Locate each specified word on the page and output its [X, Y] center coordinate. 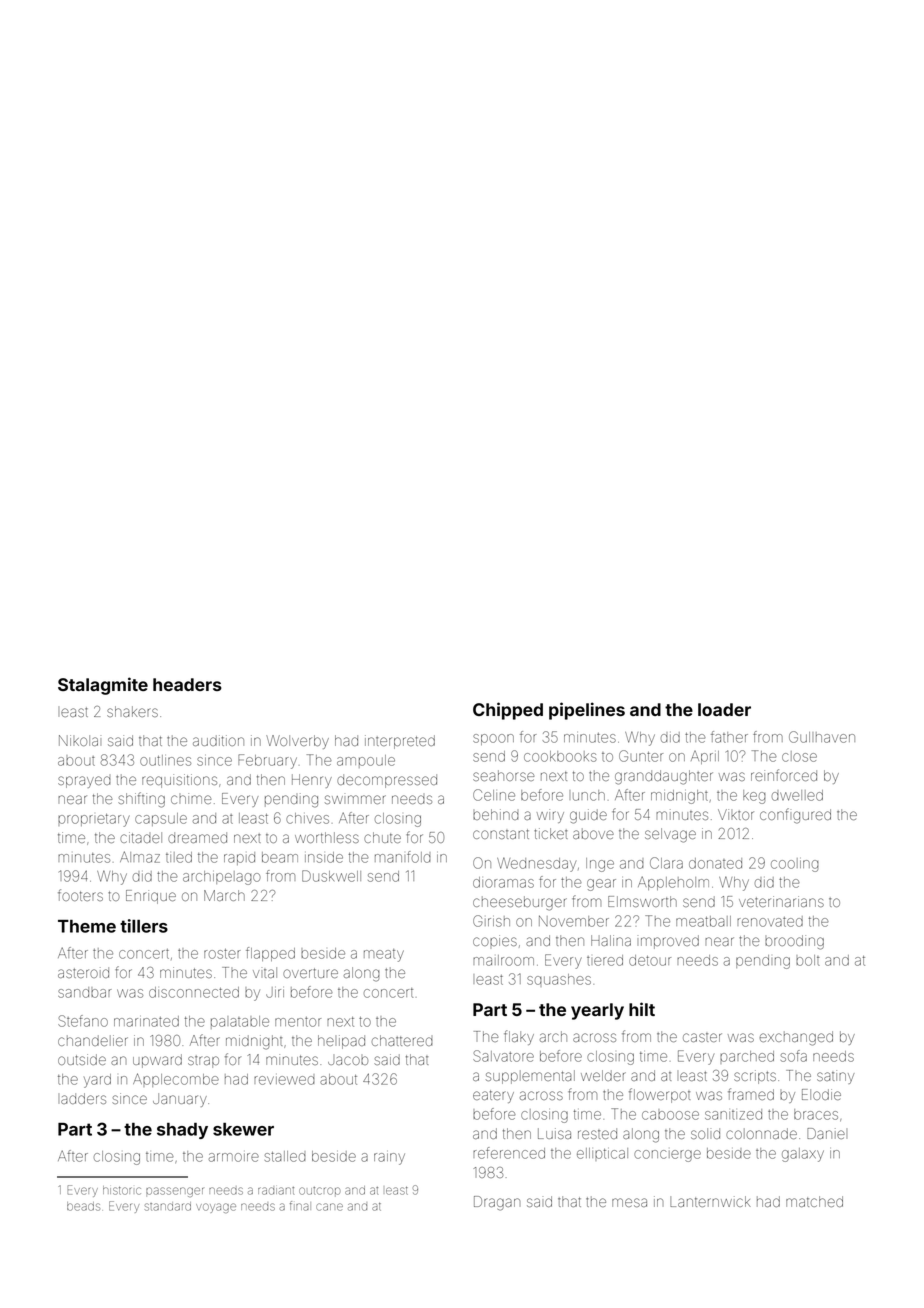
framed [751, 1094]
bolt [808, 960]
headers [187, 684]
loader [724, 709]
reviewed [284, 1080]
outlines [165, 760]
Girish [491, 921]
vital [265, 972]
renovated [770, 921]
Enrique [151, 897]
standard [168, 1206]
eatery [493, 1096]
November [574, 921]
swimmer [355, 799]
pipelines [587, 711]
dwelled [797, 795]
